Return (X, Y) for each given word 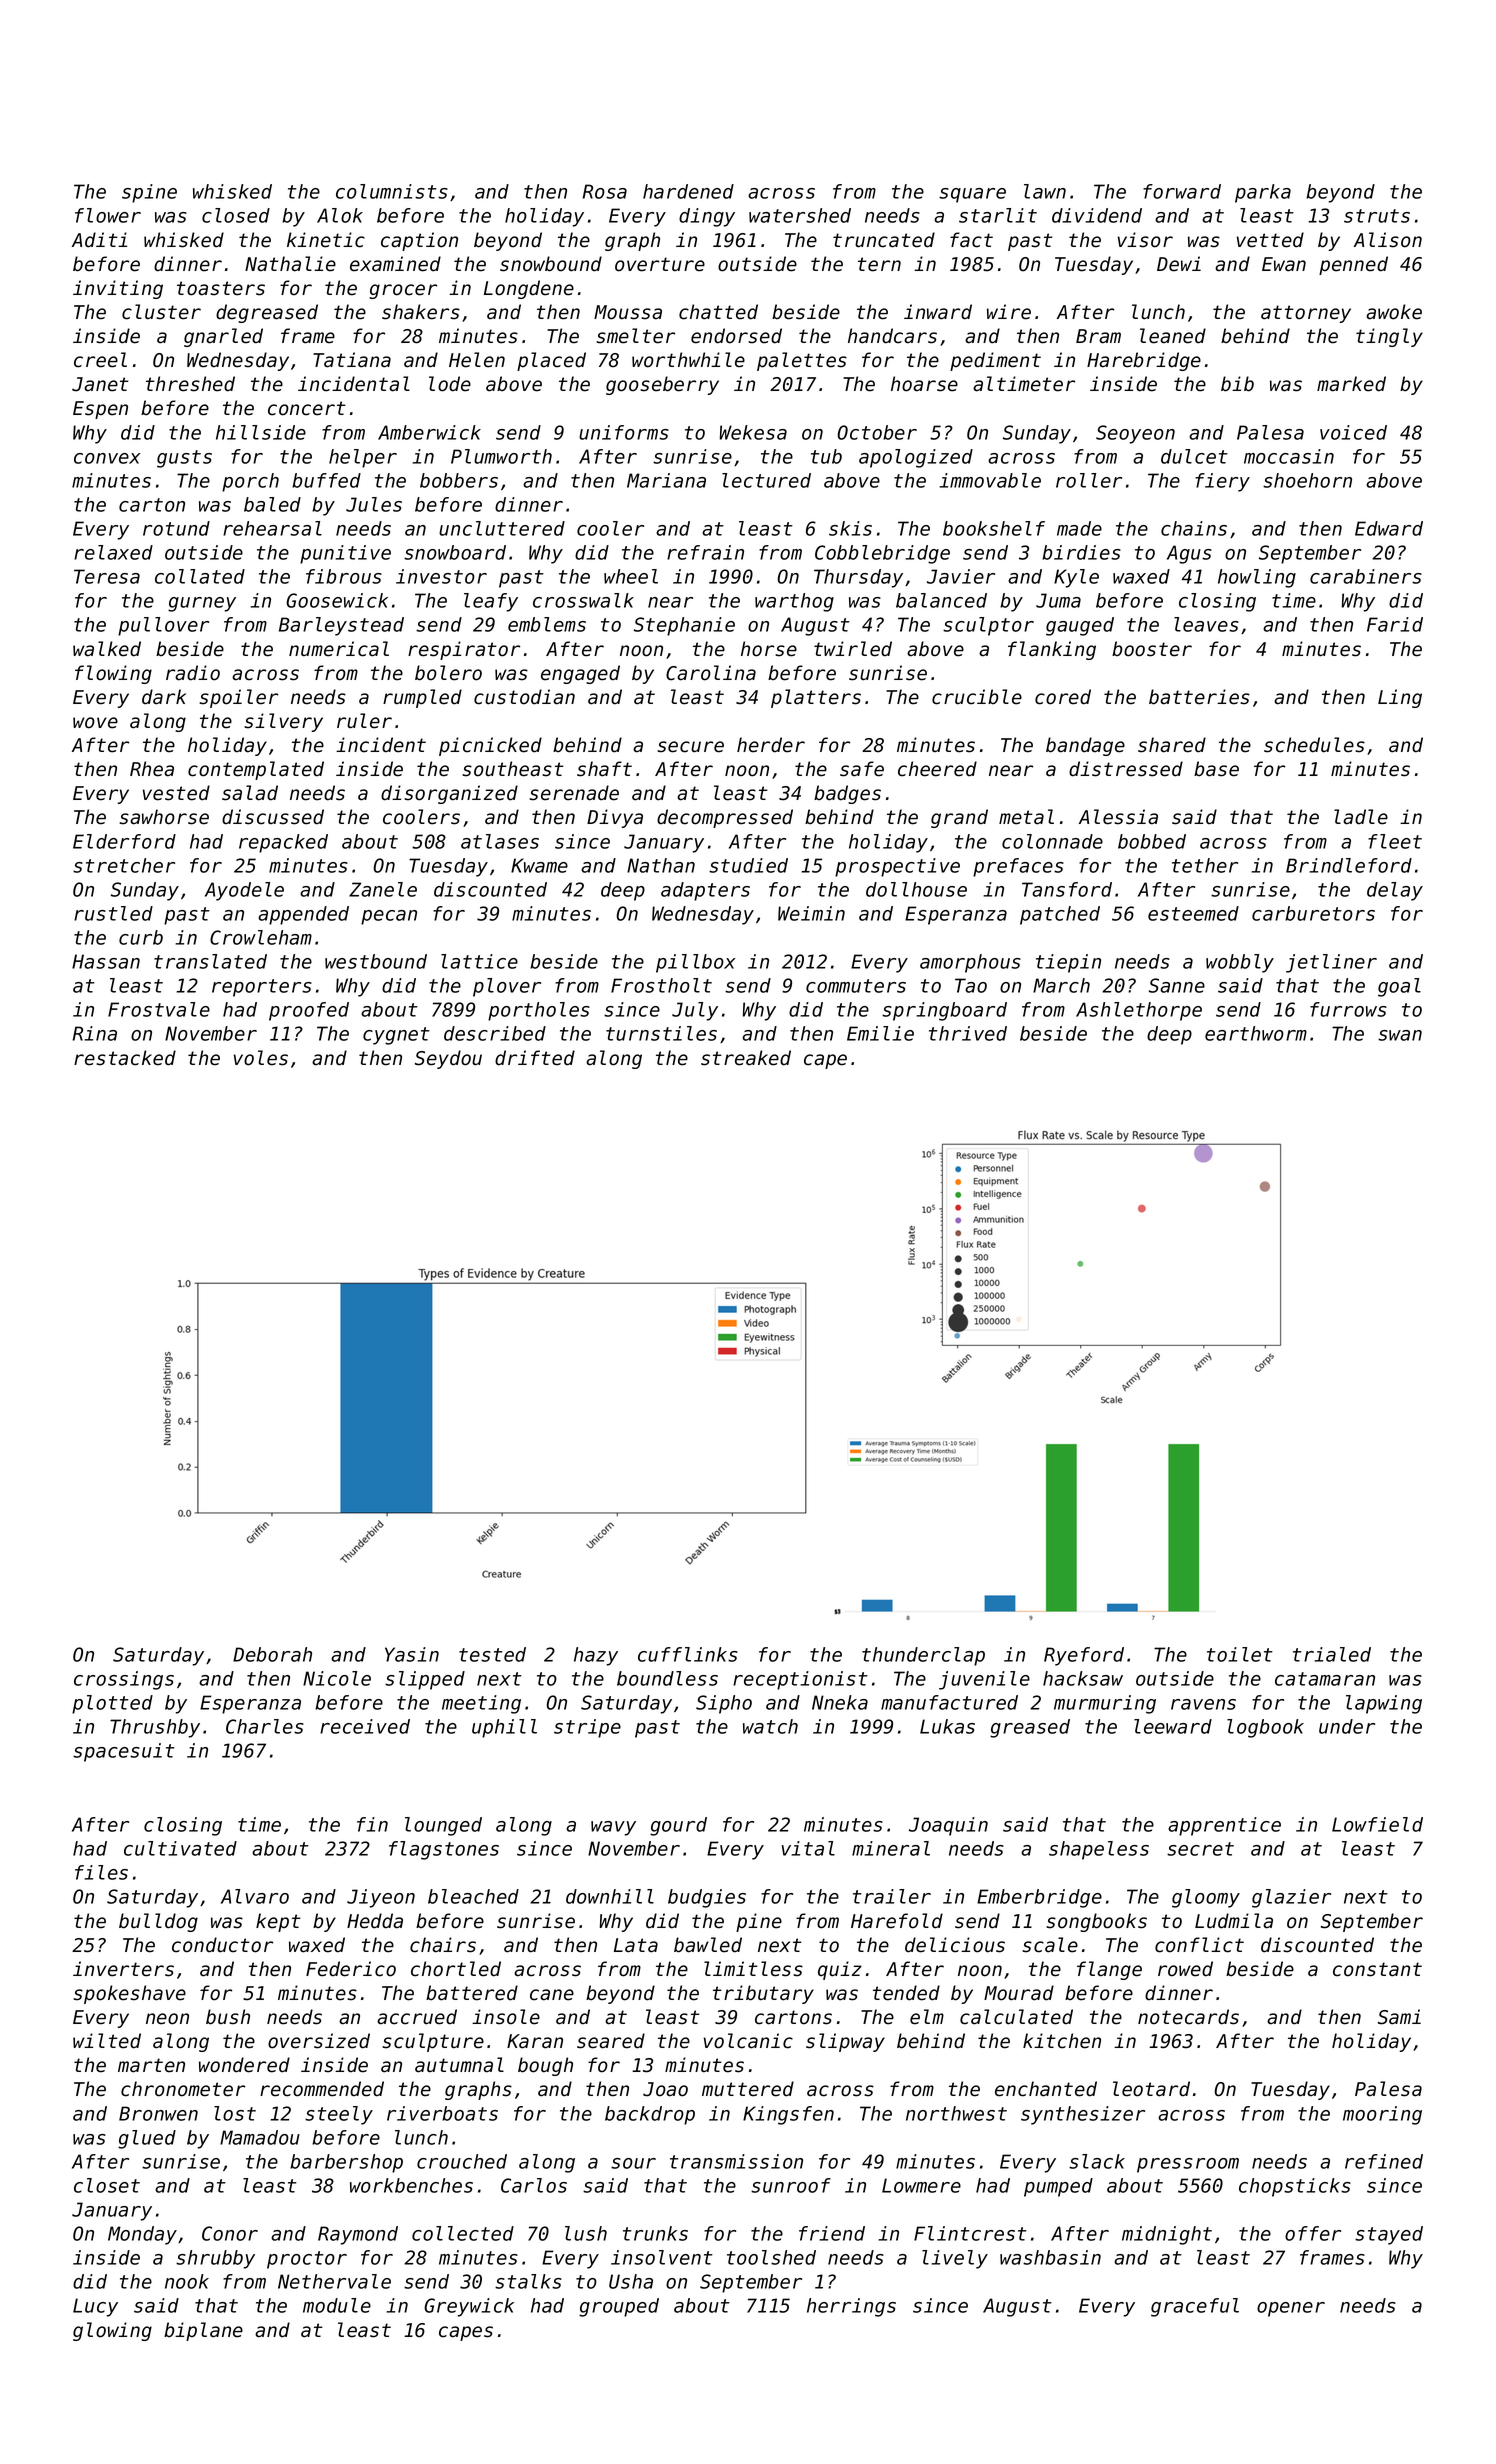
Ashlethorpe (1139, 1011)
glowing (112, 2331)
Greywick (469, 2307)
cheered (937, 769)
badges (847, 794)
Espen (100, 410)
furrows (1348, 1009)
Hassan (106, 961)
